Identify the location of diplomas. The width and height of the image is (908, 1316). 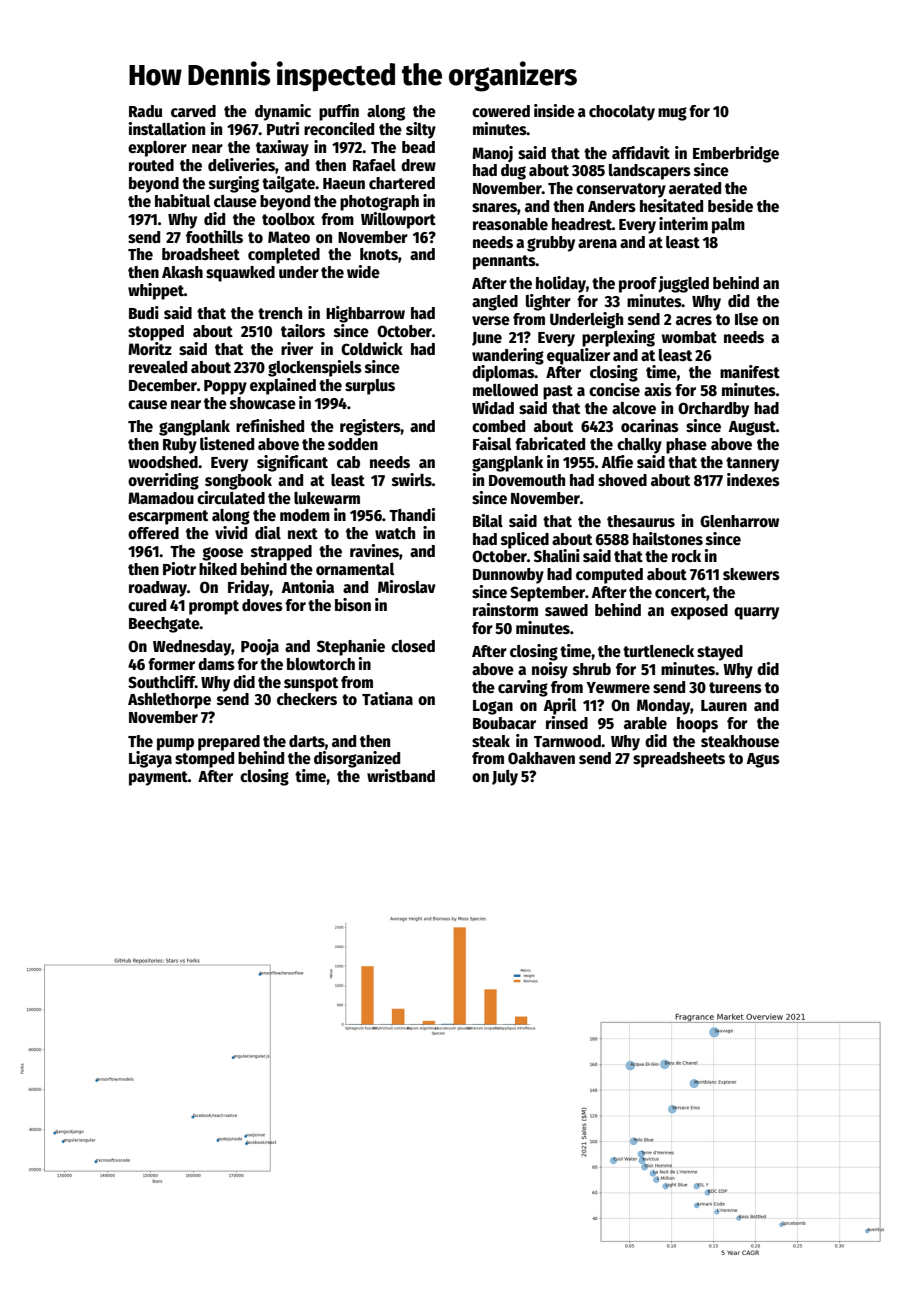
(503, 373).
